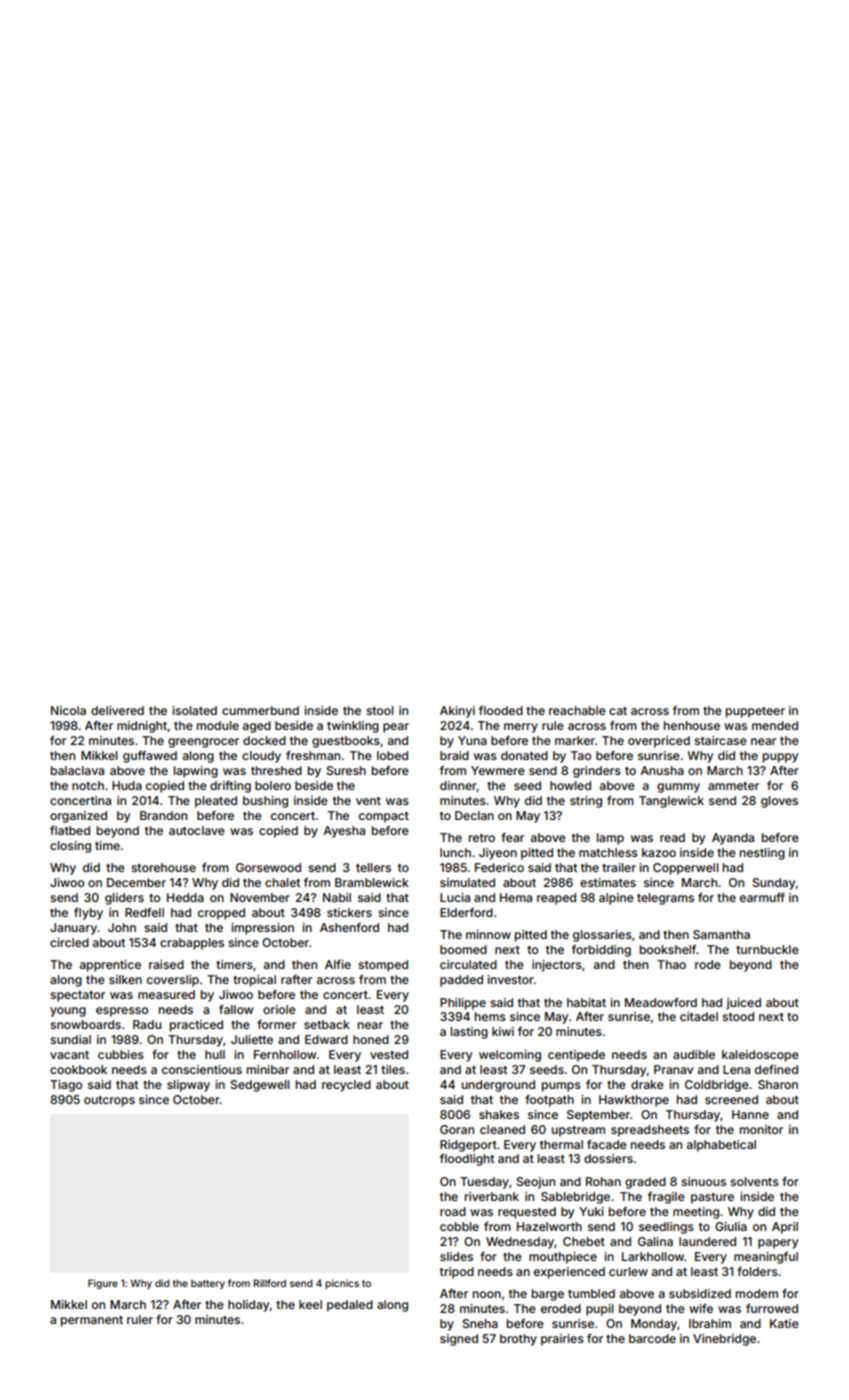 The image size is (849, 1400). I want to click on Coldbridge, so click(717, 1086).
